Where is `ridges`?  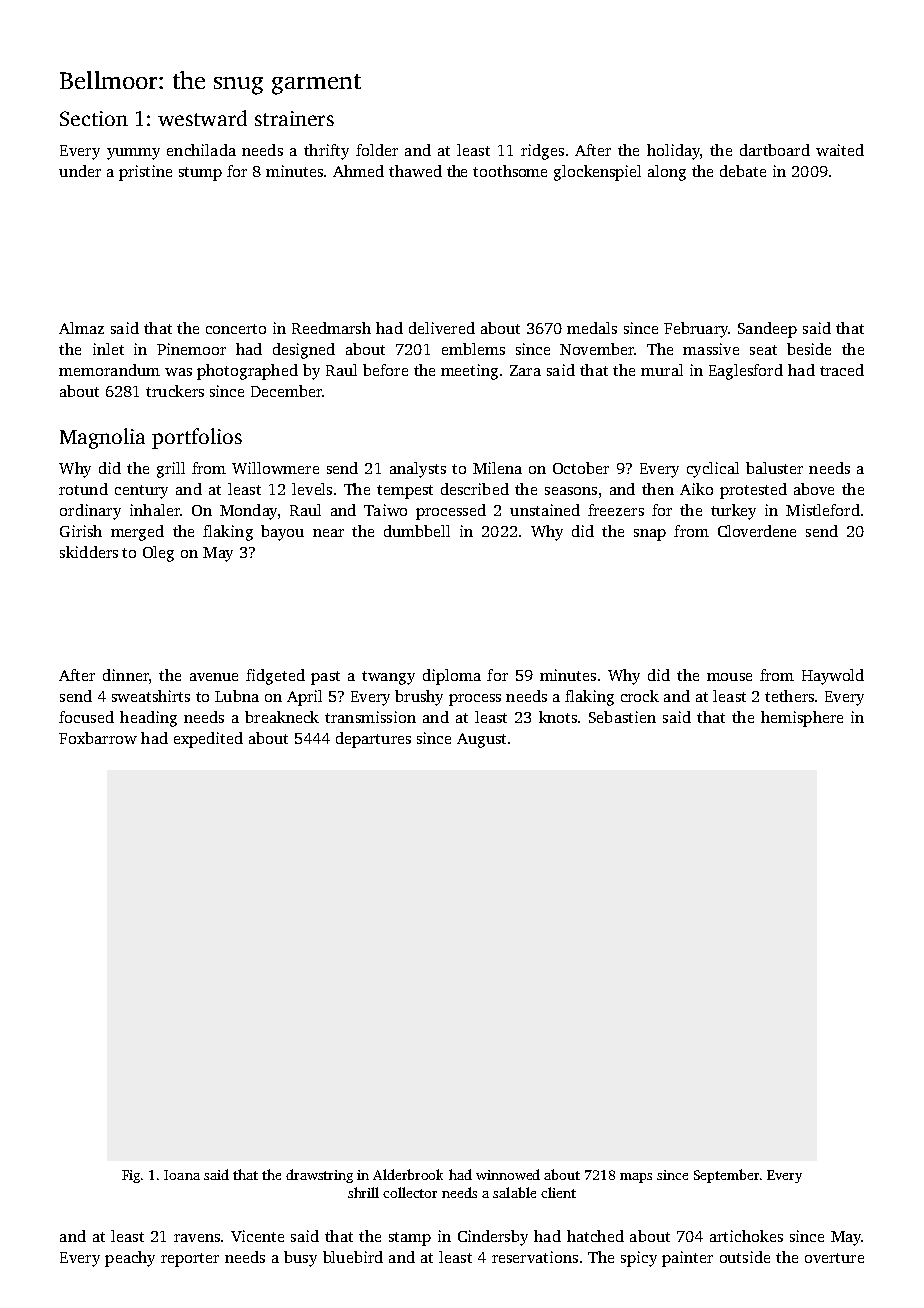
ridges is located at coordinates (542, 152).
